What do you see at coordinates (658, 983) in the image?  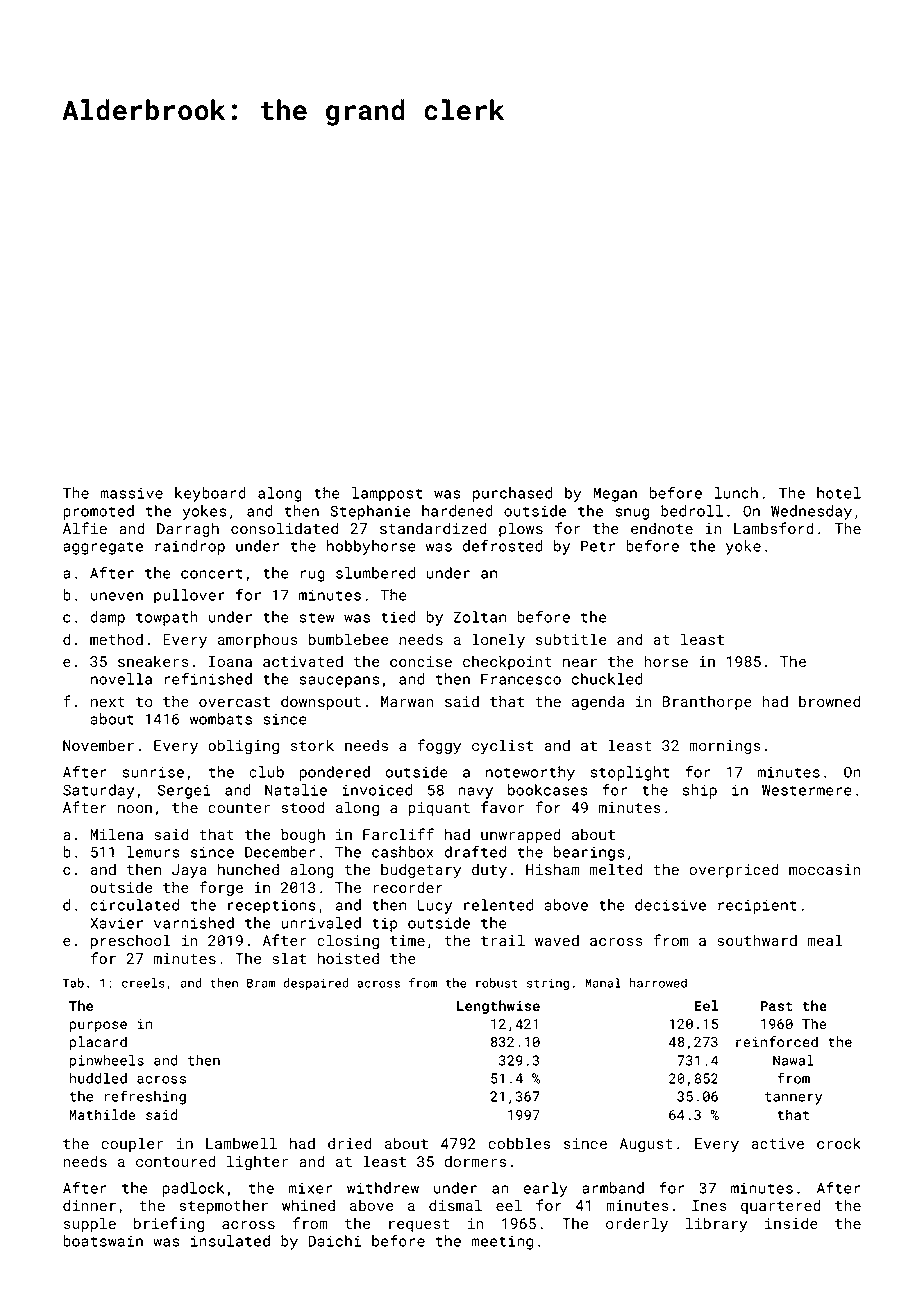 I see `harrowed` at bounding box center [658, 983].
